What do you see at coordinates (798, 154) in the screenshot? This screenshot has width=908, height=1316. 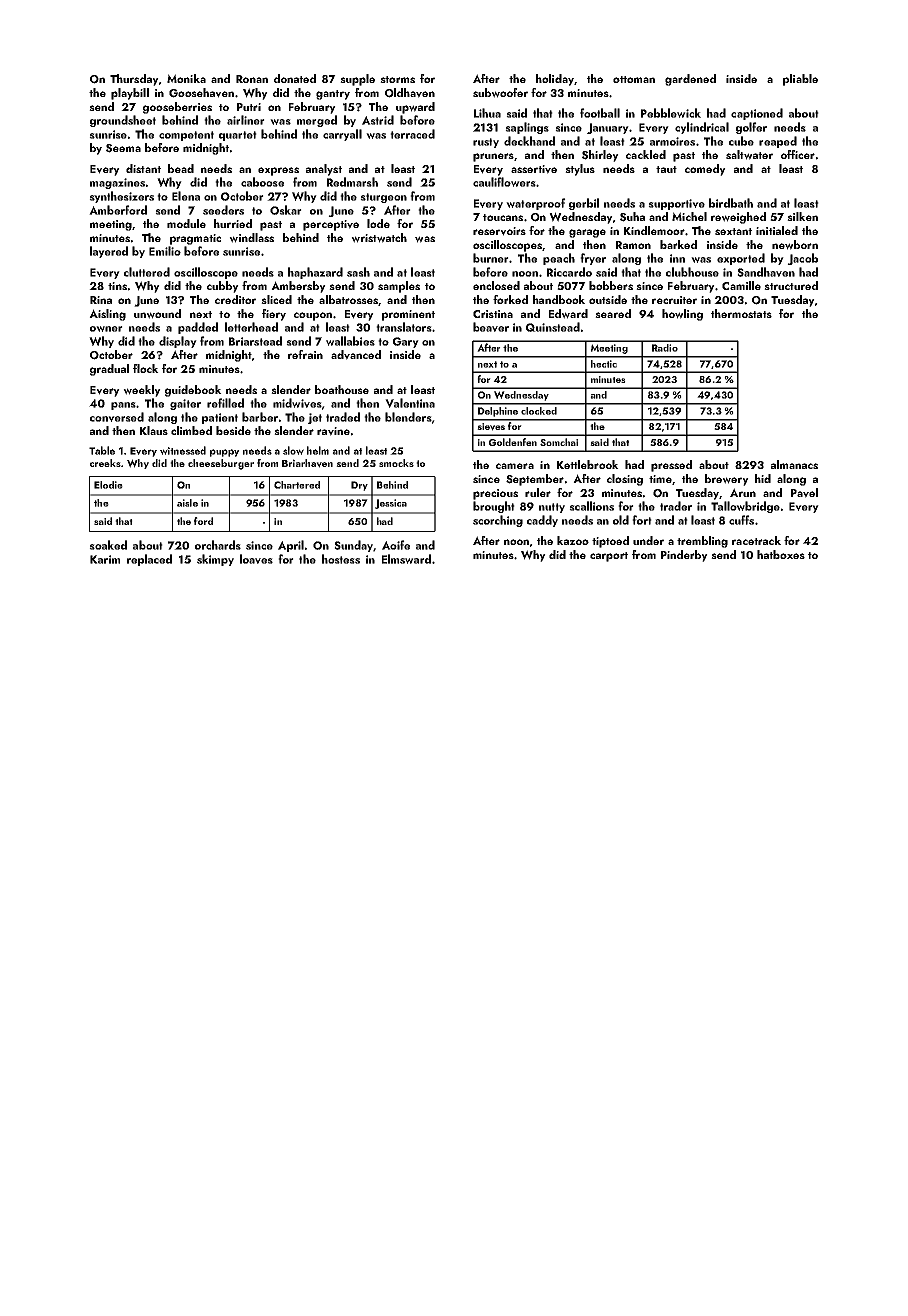 I see `officer` at bounding box center [798, 154].
